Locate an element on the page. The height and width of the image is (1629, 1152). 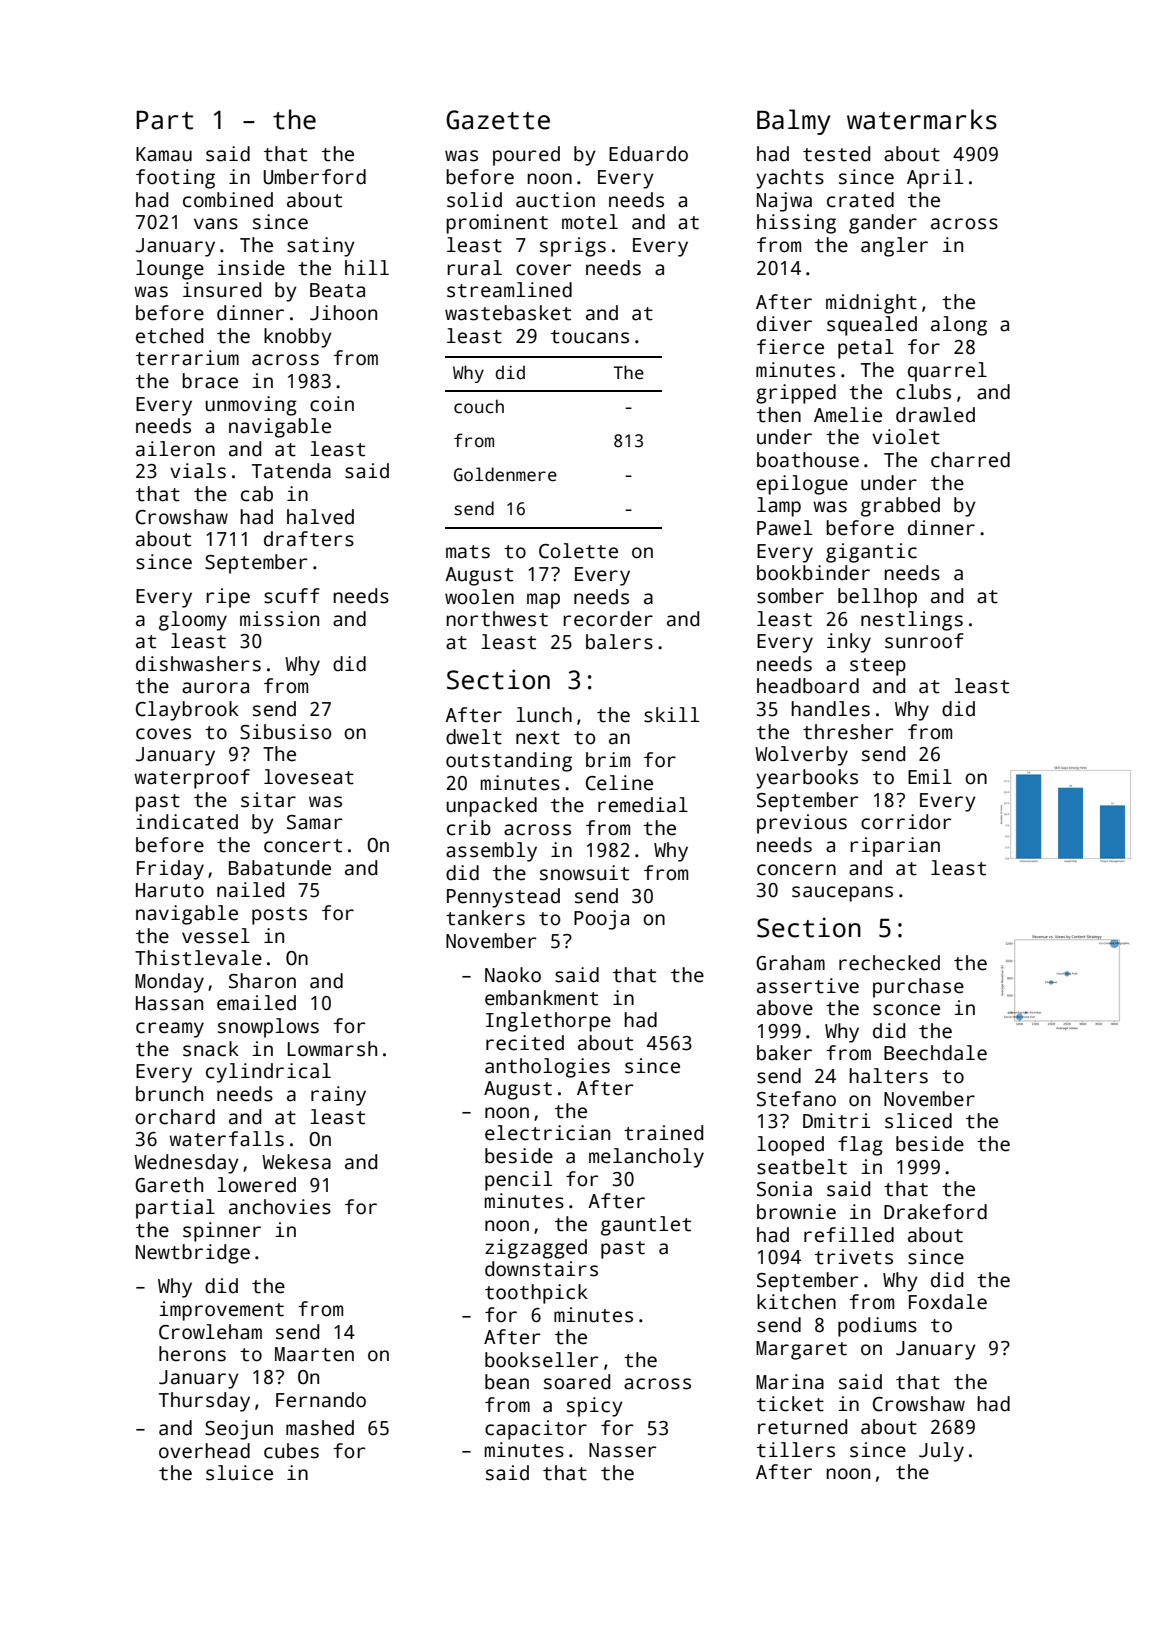
sluice is located at coordinates (239, 1473).
